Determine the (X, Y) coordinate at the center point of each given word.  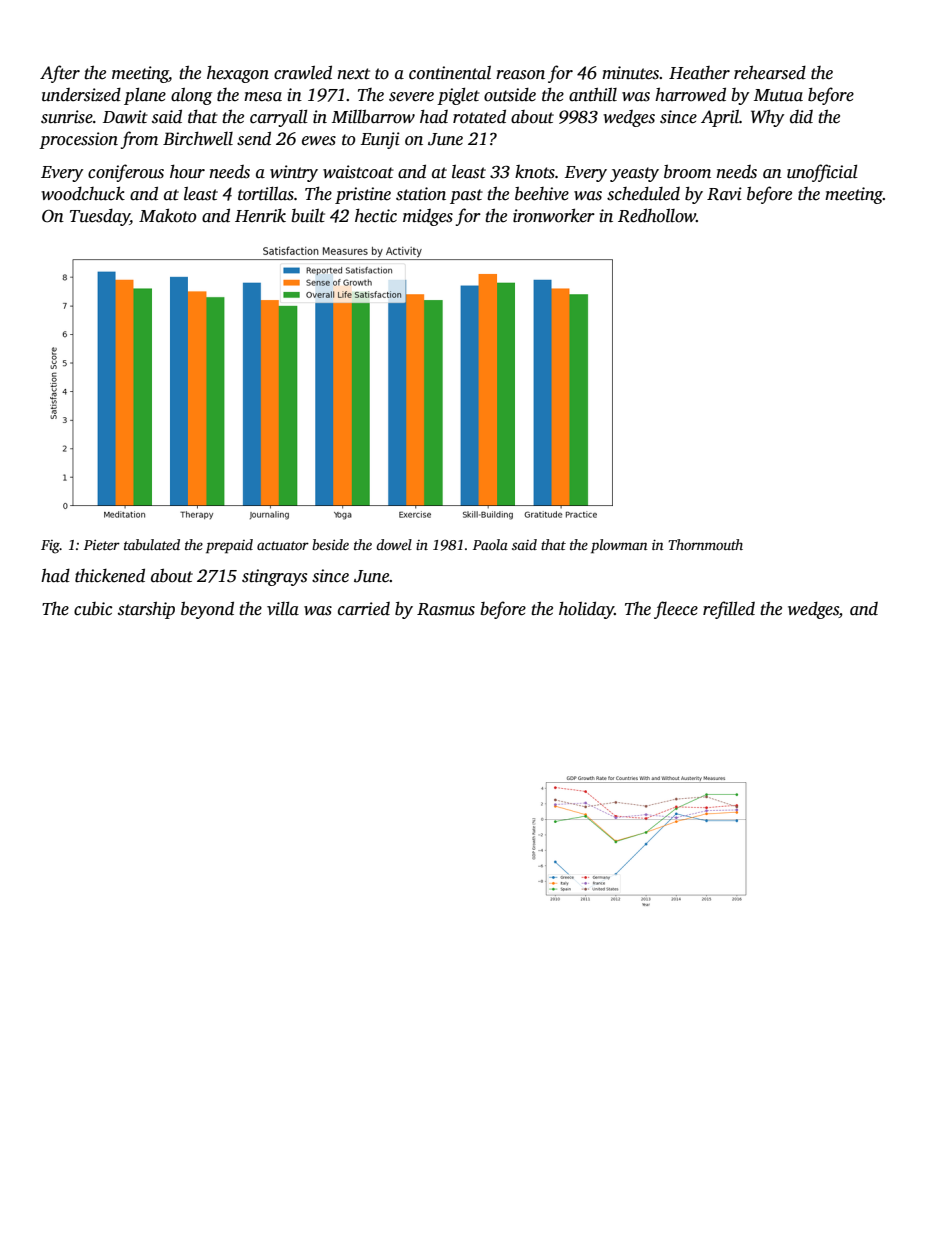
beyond (207, 610)
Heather (699, 73)
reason (520, 75)
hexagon (238, 74)
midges (428, 217)
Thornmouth (705, 544)
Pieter (102, 545)
